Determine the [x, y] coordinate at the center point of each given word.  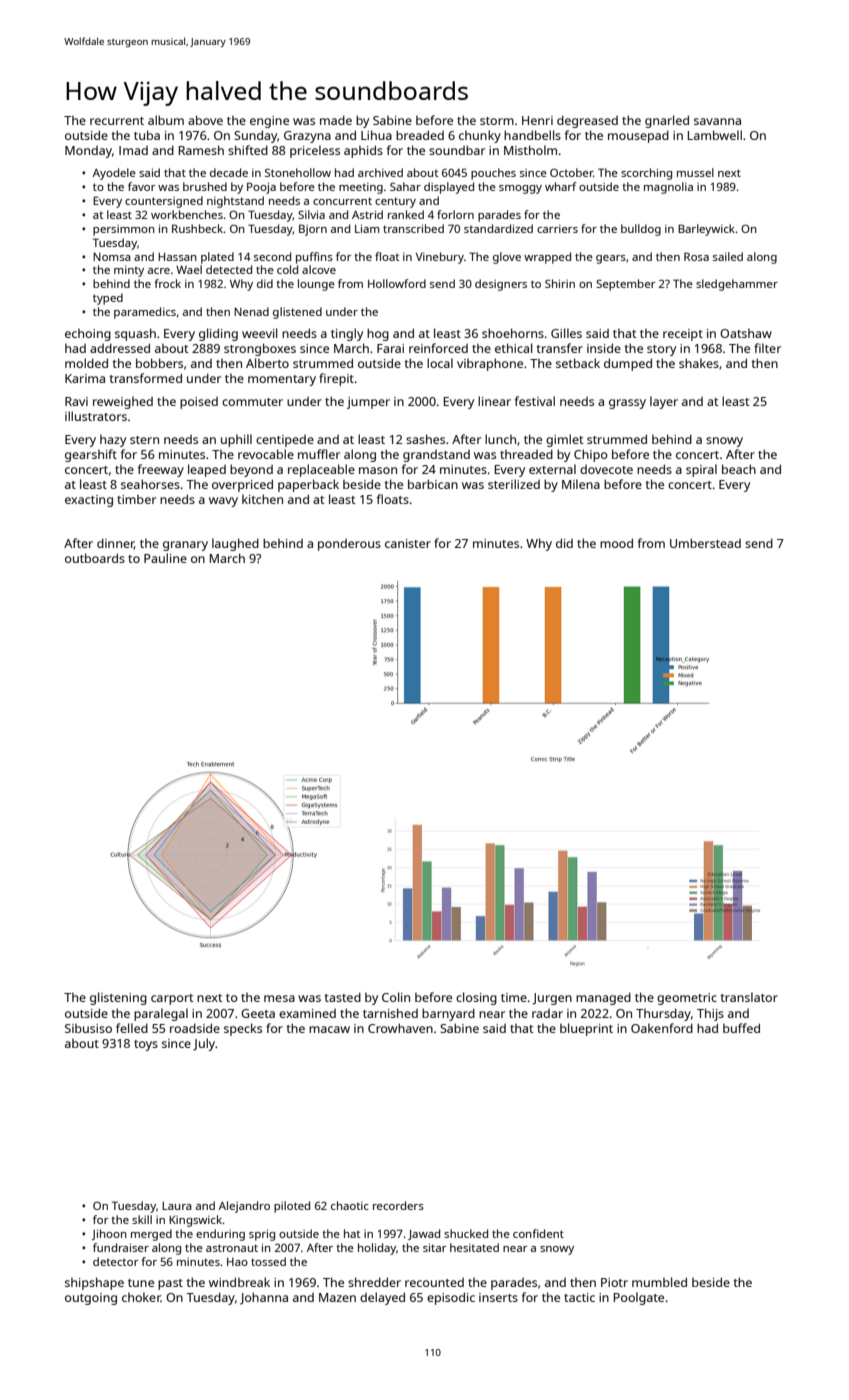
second [272, 256]
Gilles [566, 333]
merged [151, 1235]
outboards [95, 558]
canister [408, 543]
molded [86, 363]
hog [378, 334]
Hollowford [397, 283]
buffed [741, 1028]
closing [476, 998]
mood [616, 543]
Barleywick [706, 230]
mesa [279, 998]
